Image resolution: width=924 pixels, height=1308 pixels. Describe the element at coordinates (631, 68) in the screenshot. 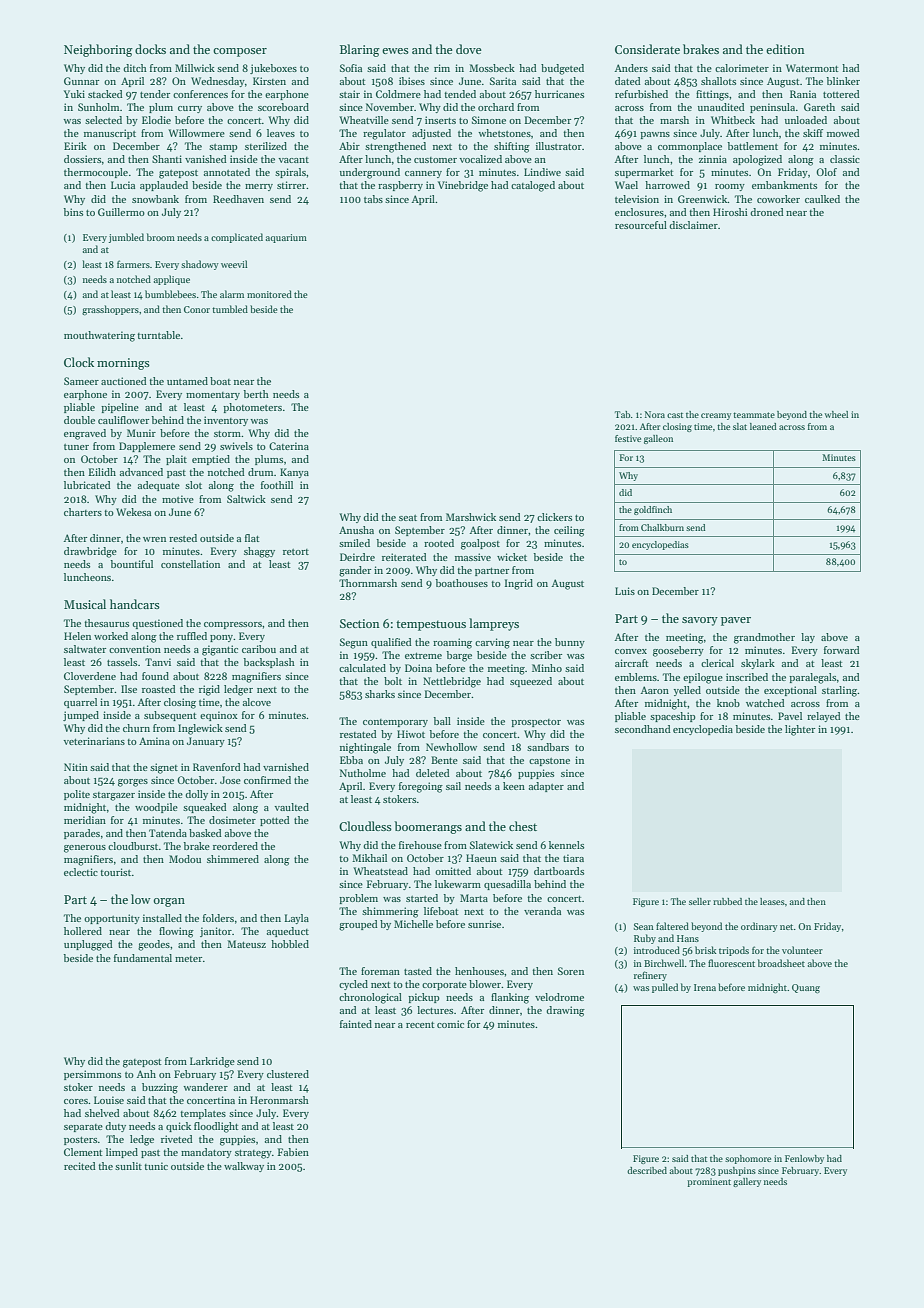

I see `Anders` at that location.
